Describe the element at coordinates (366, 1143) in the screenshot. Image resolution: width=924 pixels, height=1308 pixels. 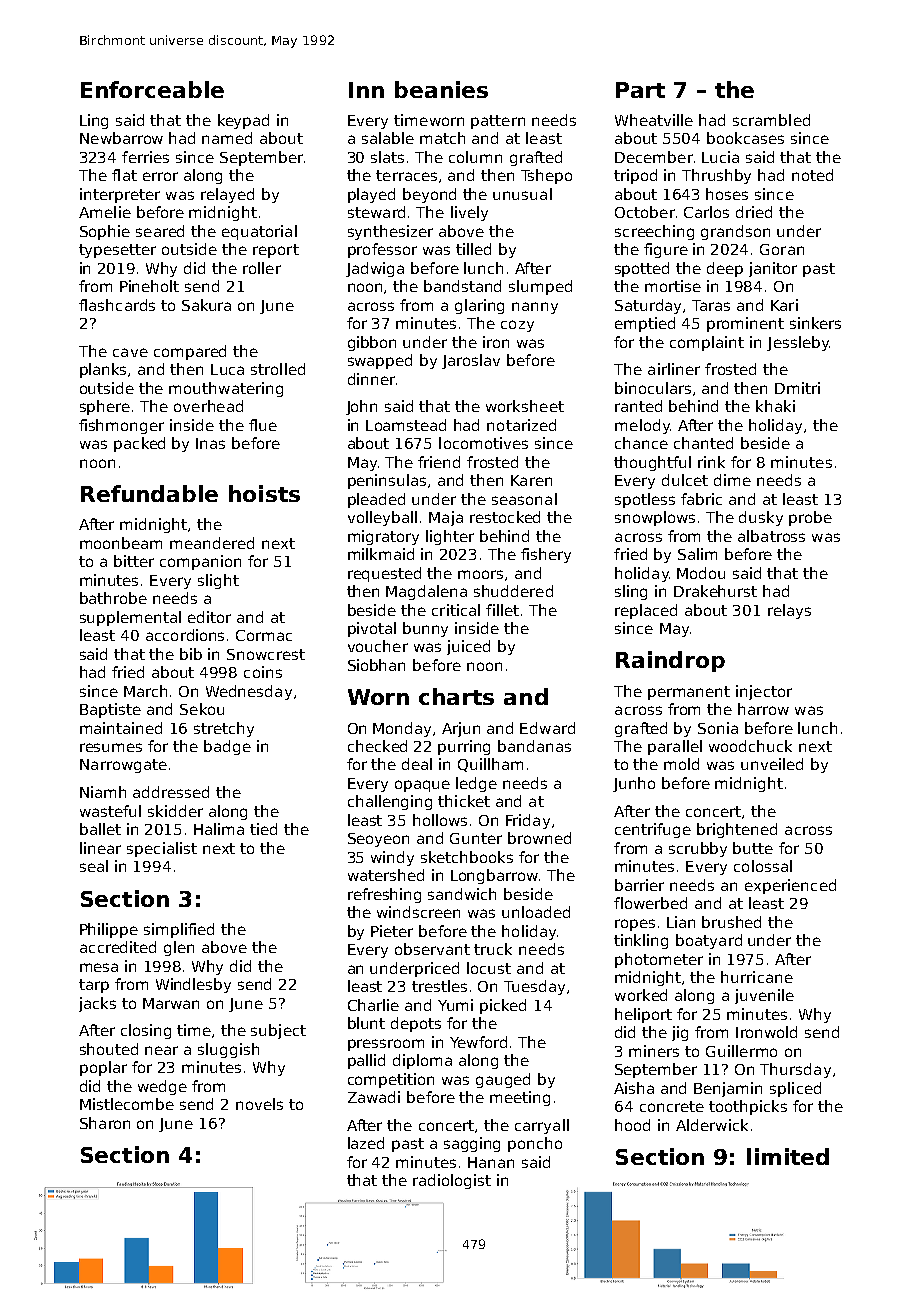
I see `lazed` at that location.
